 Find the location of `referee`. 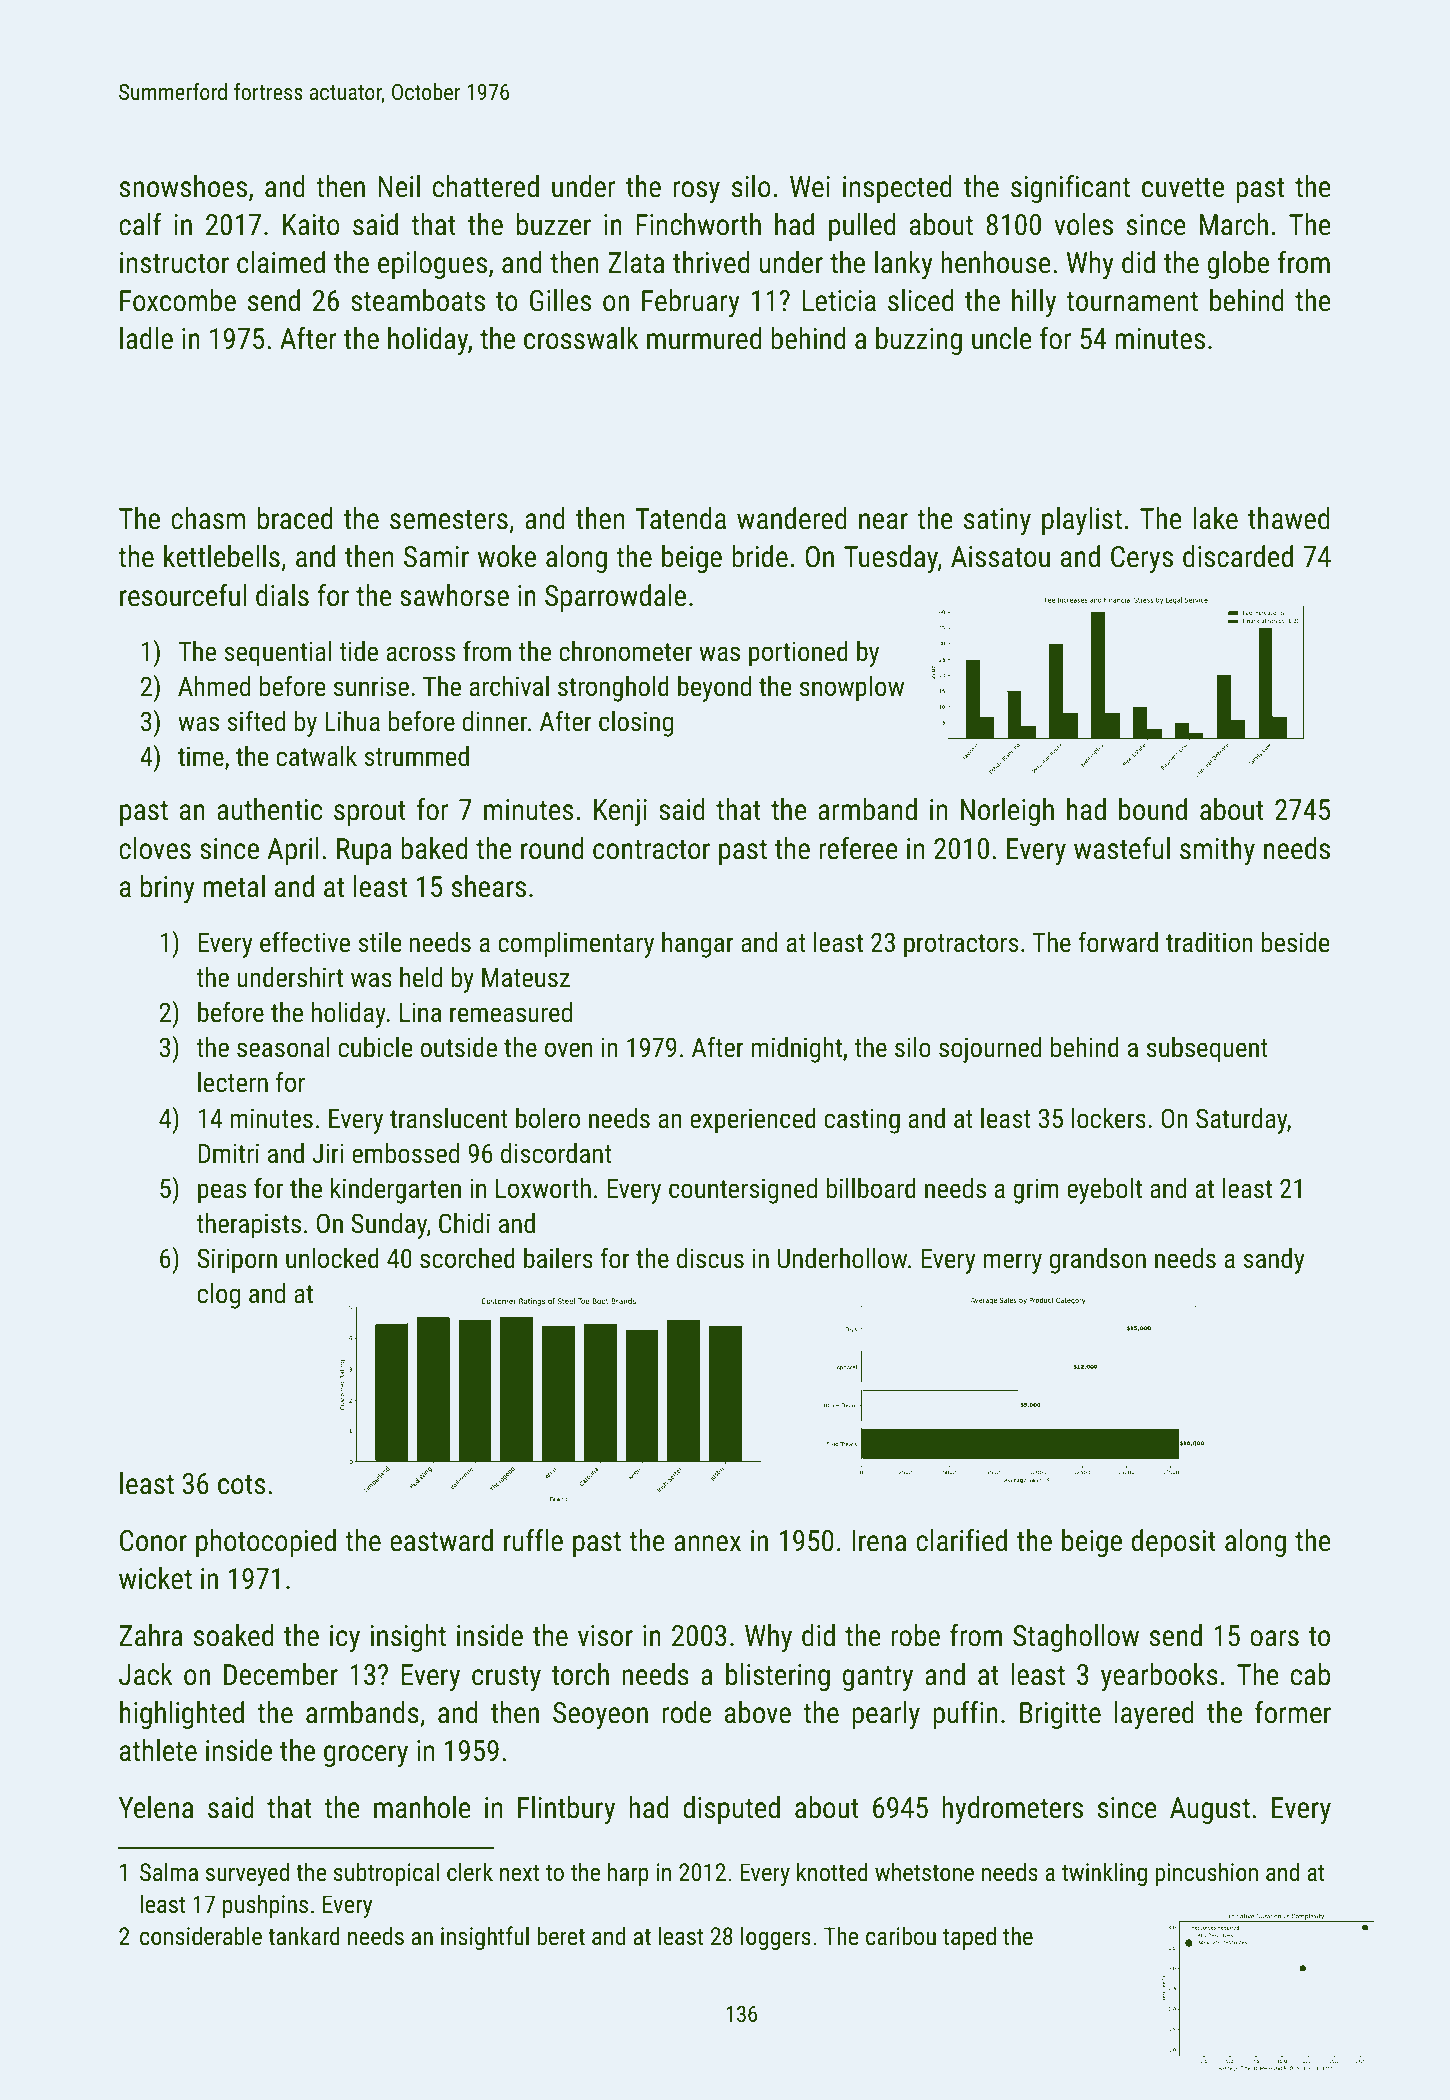

referee is located at coordinates (858, 848).
